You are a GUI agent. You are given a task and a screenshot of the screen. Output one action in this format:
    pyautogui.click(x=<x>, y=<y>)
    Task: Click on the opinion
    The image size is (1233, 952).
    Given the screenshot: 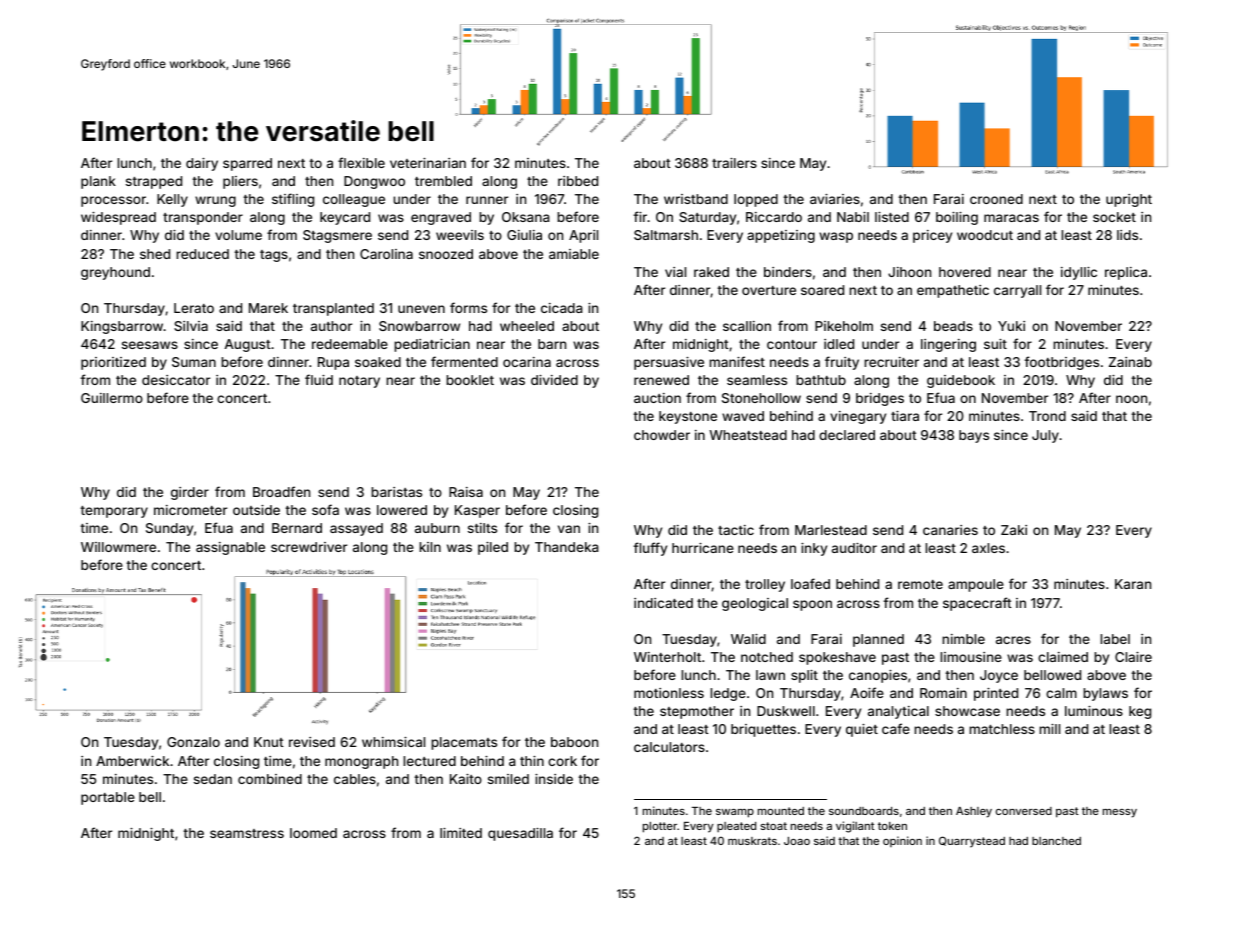 What is the action you would take?
    pyautogui.click(x=902, y=841)
